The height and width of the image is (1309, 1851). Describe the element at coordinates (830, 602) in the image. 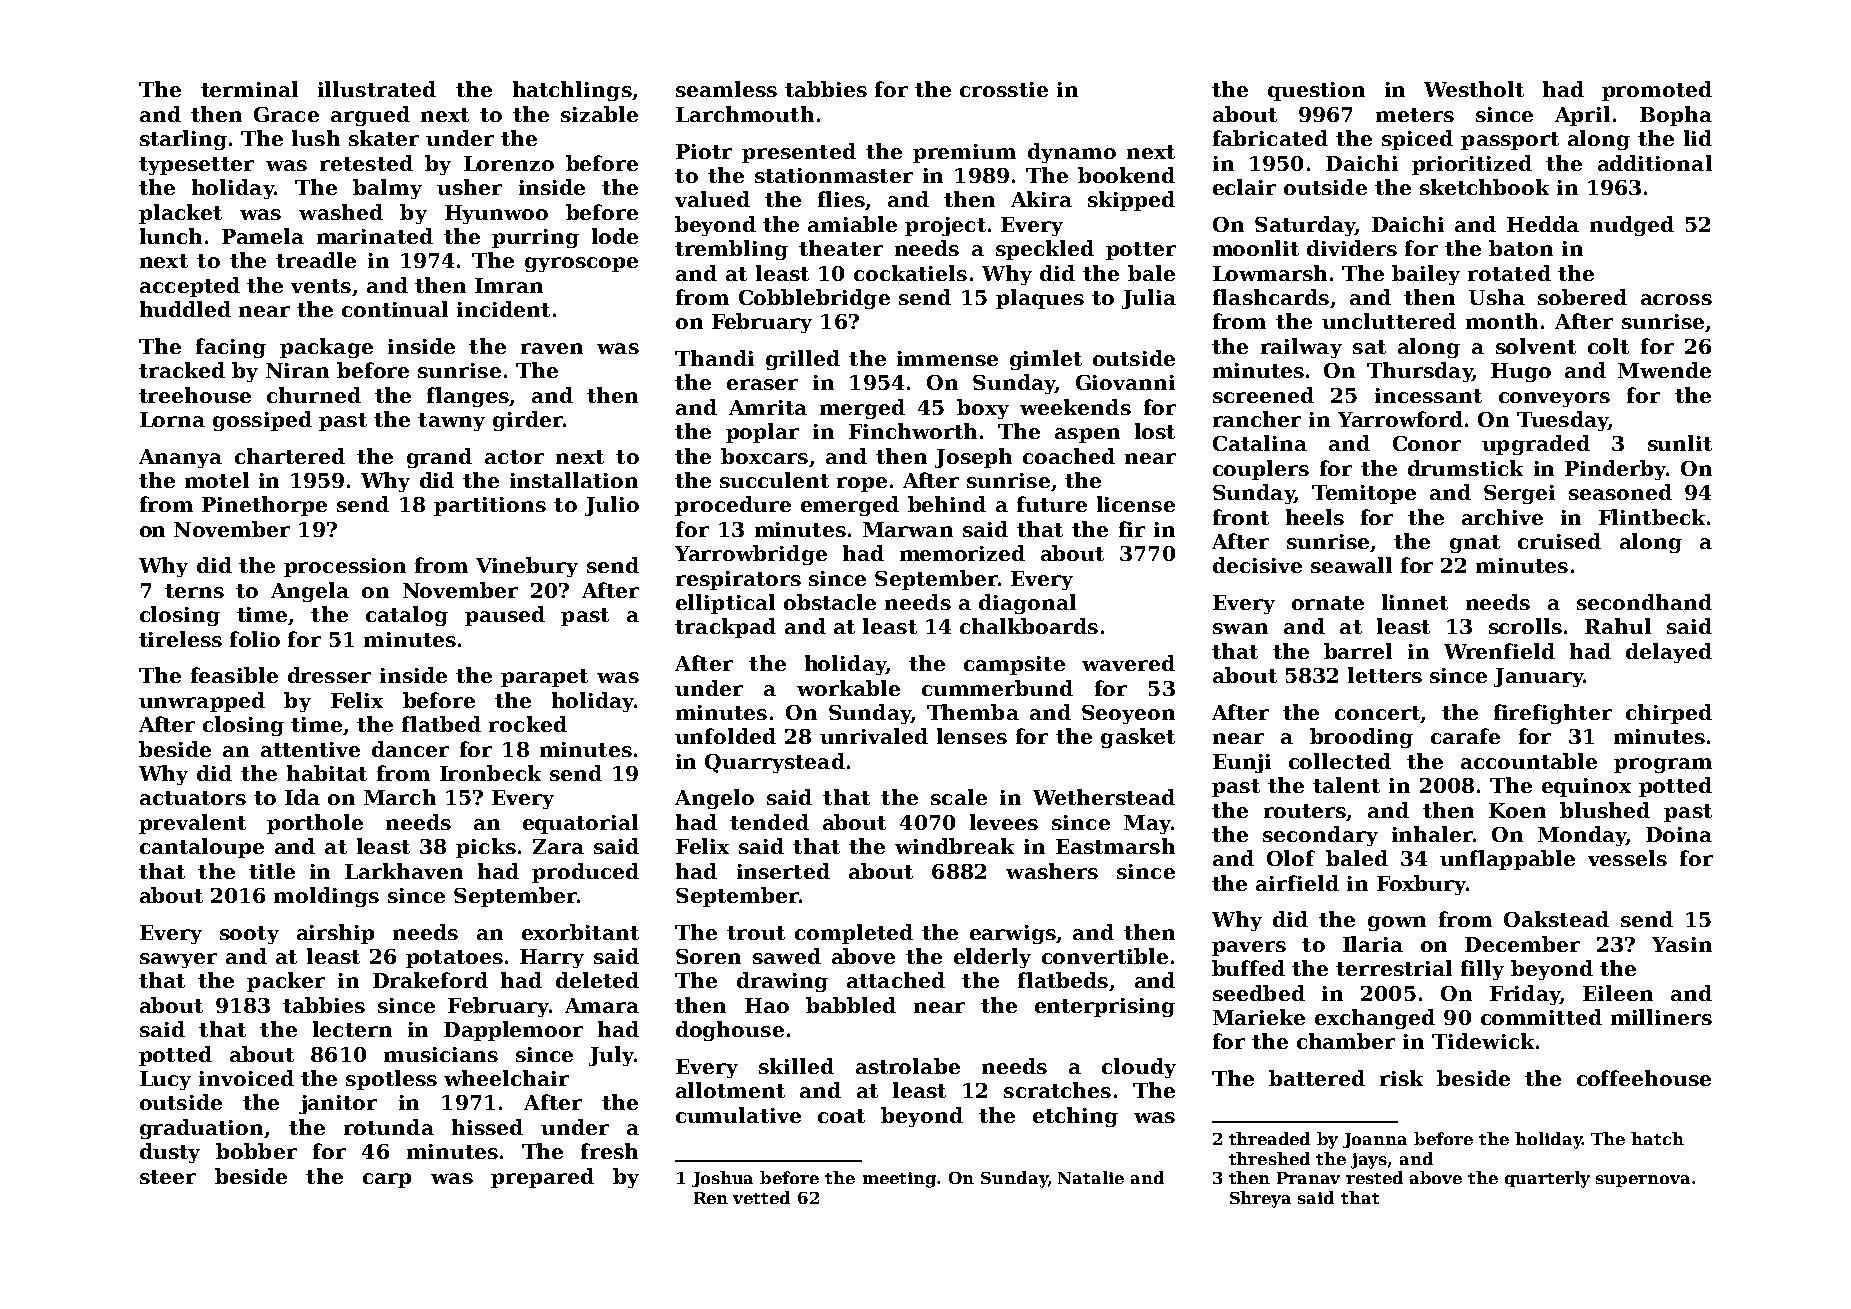

I see `obstacle` at that location.
